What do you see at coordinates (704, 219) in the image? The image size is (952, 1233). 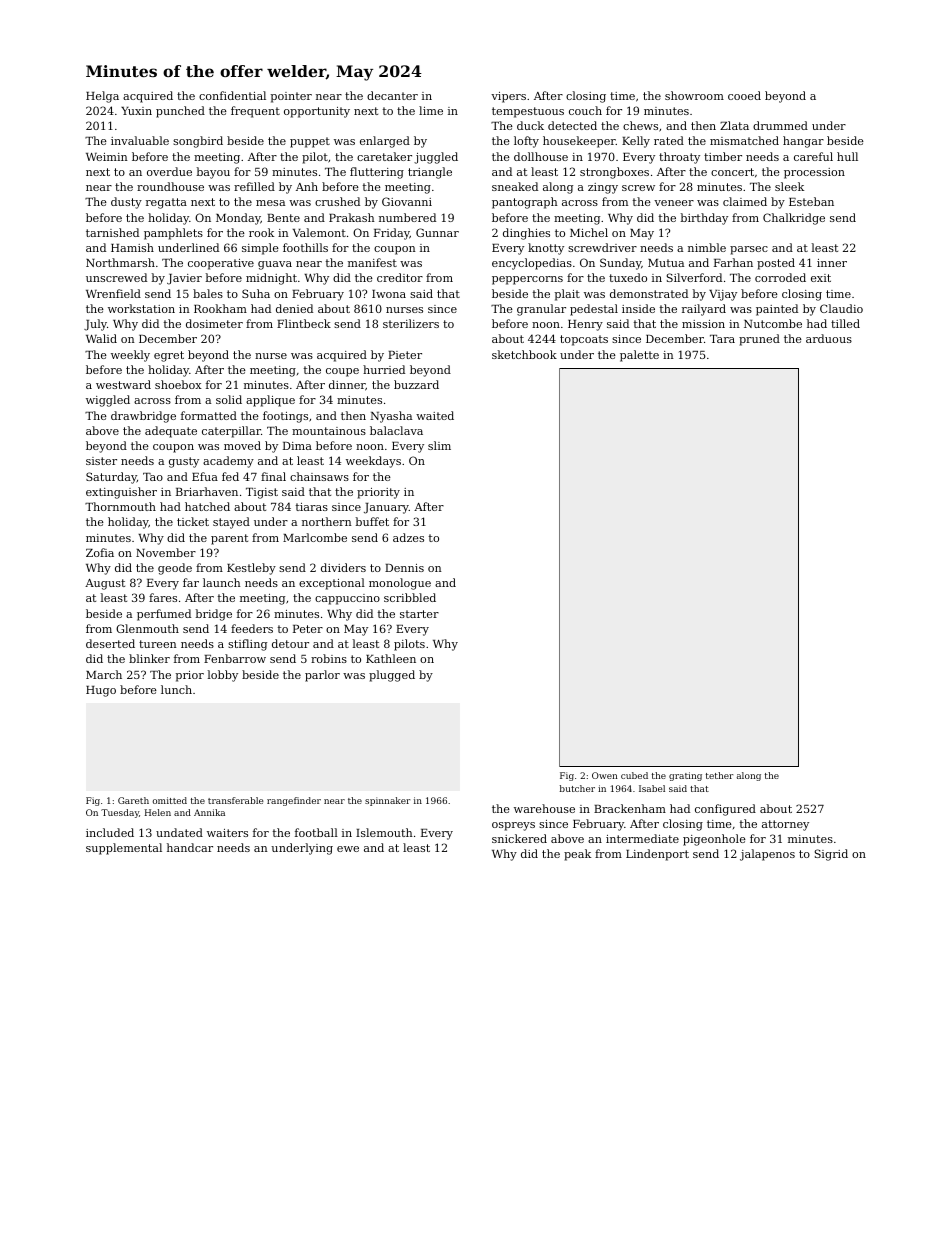 I see `birthday` at bounding box center [704, 219].
